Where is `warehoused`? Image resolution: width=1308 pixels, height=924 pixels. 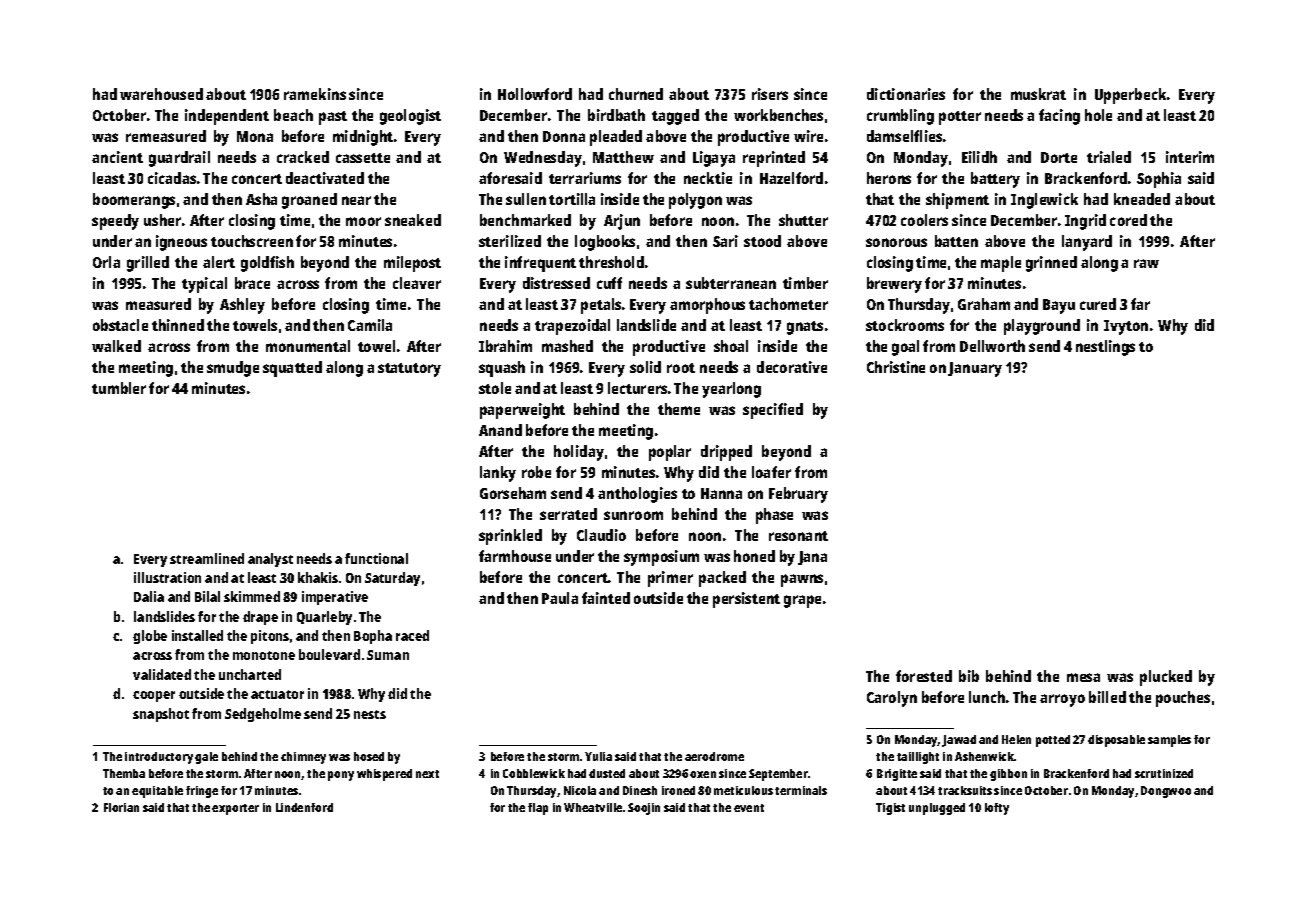
warehoused is located at coordinates (161, 94).
